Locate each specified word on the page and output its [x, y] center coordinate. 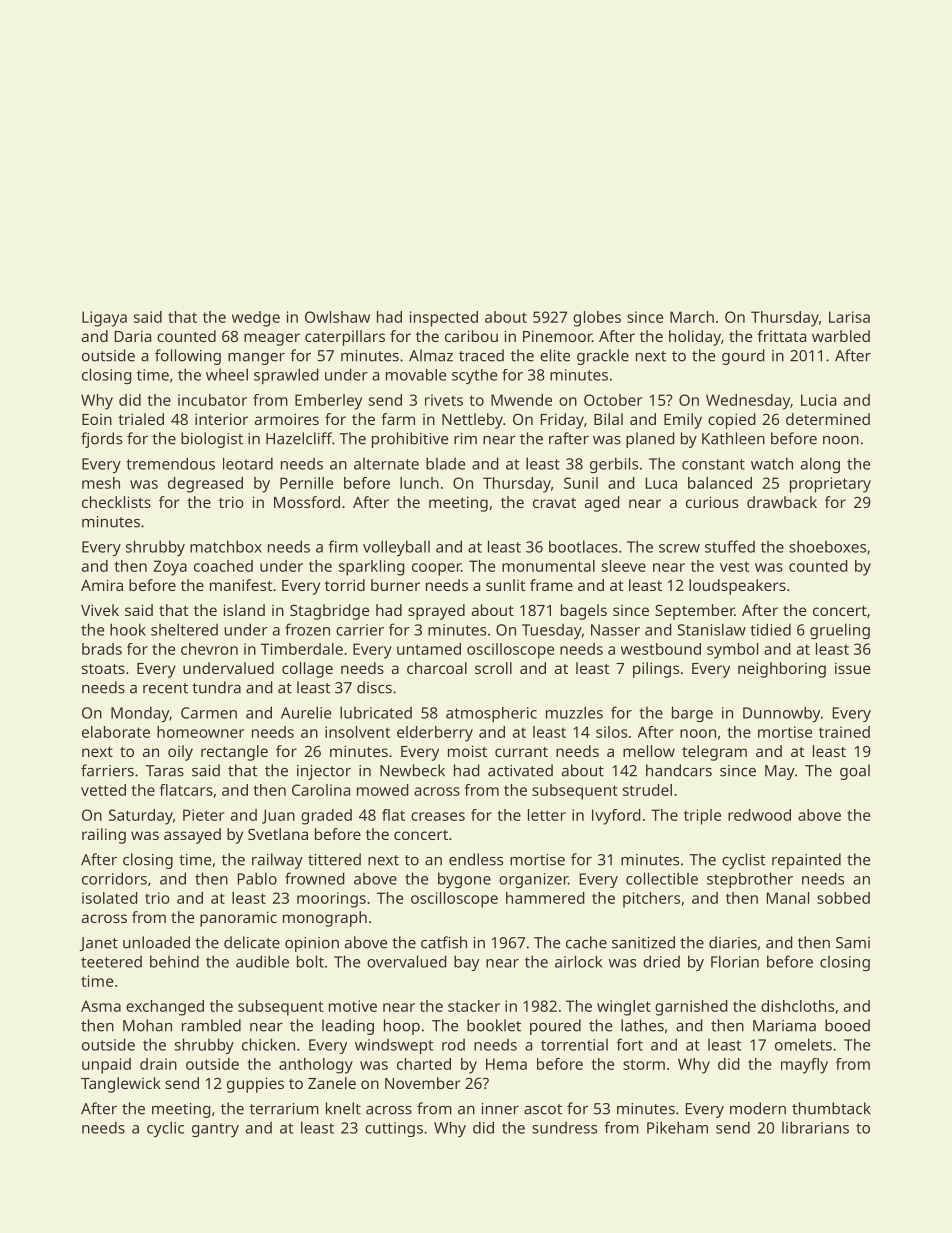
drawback [782, 502]
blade [445, 463]
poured [555, 1027]
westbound [661, 649]
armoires [287, 419]
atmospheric [491, 714]
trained [844, 732]
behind [174, 961]
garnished [691, 1008]
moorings [331, 900]
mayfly [804, 1066]
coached [223, 566]
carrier [360, 630]
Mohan [147, 1025]
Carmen [209, 713]
